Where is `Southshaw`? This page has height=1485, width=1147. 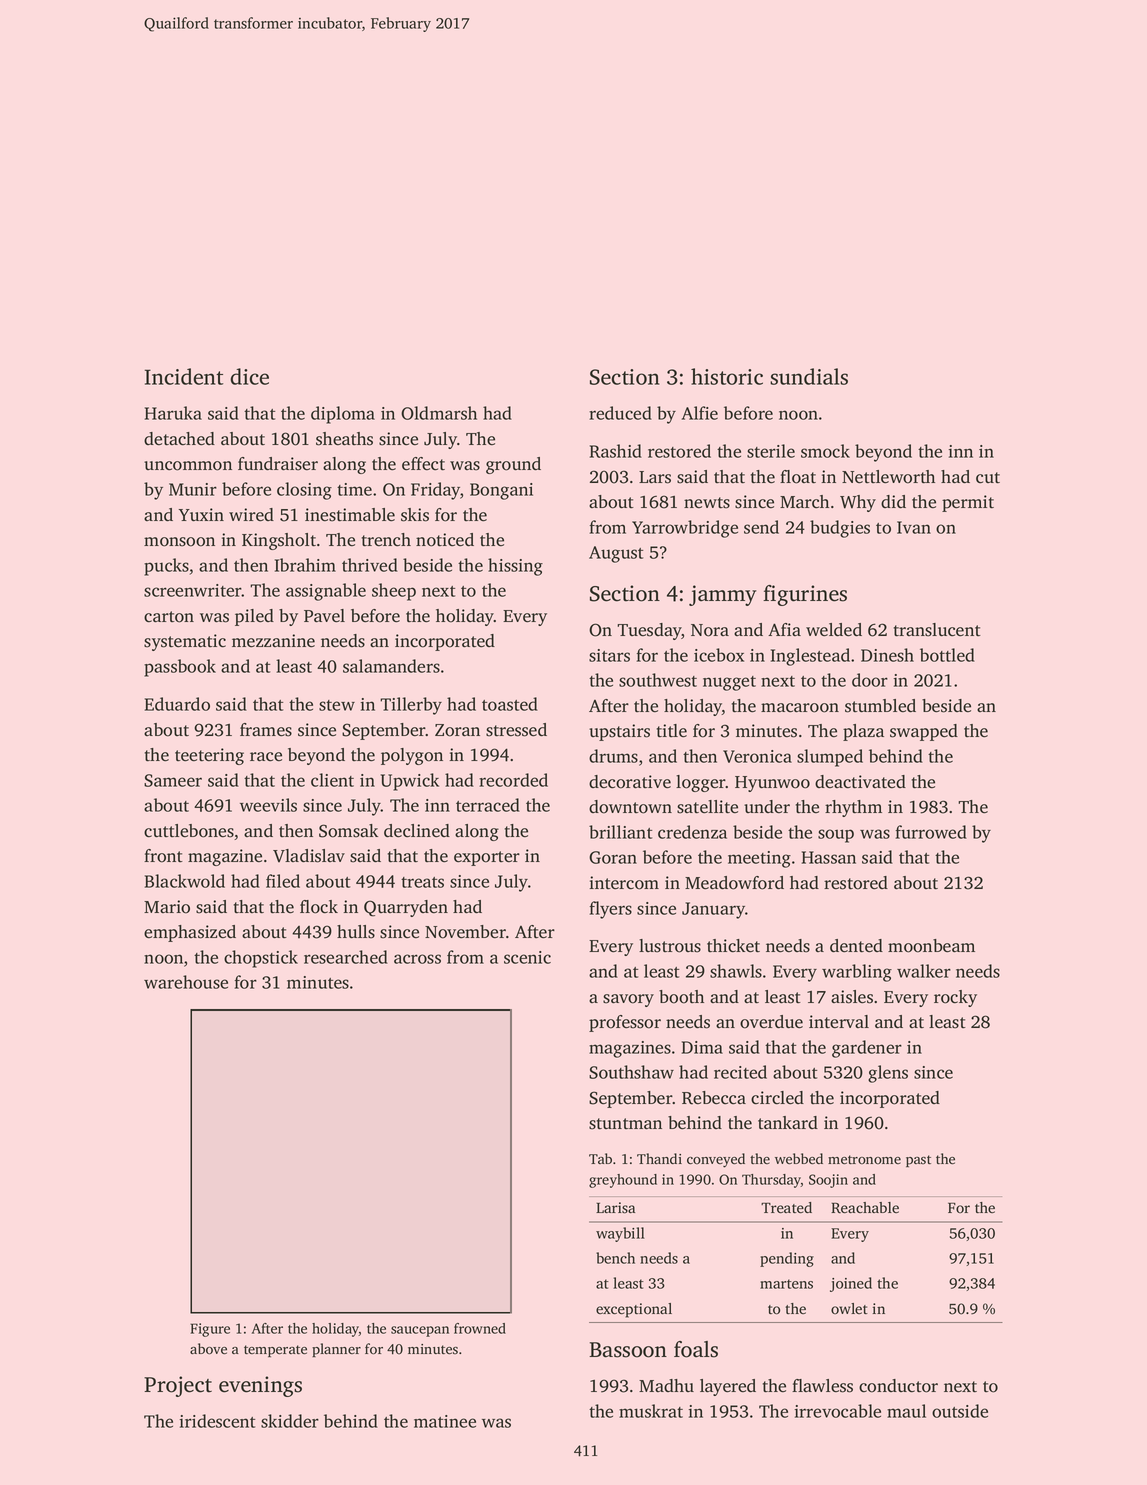 Southshaw is located at coordinates (631, 1072).
